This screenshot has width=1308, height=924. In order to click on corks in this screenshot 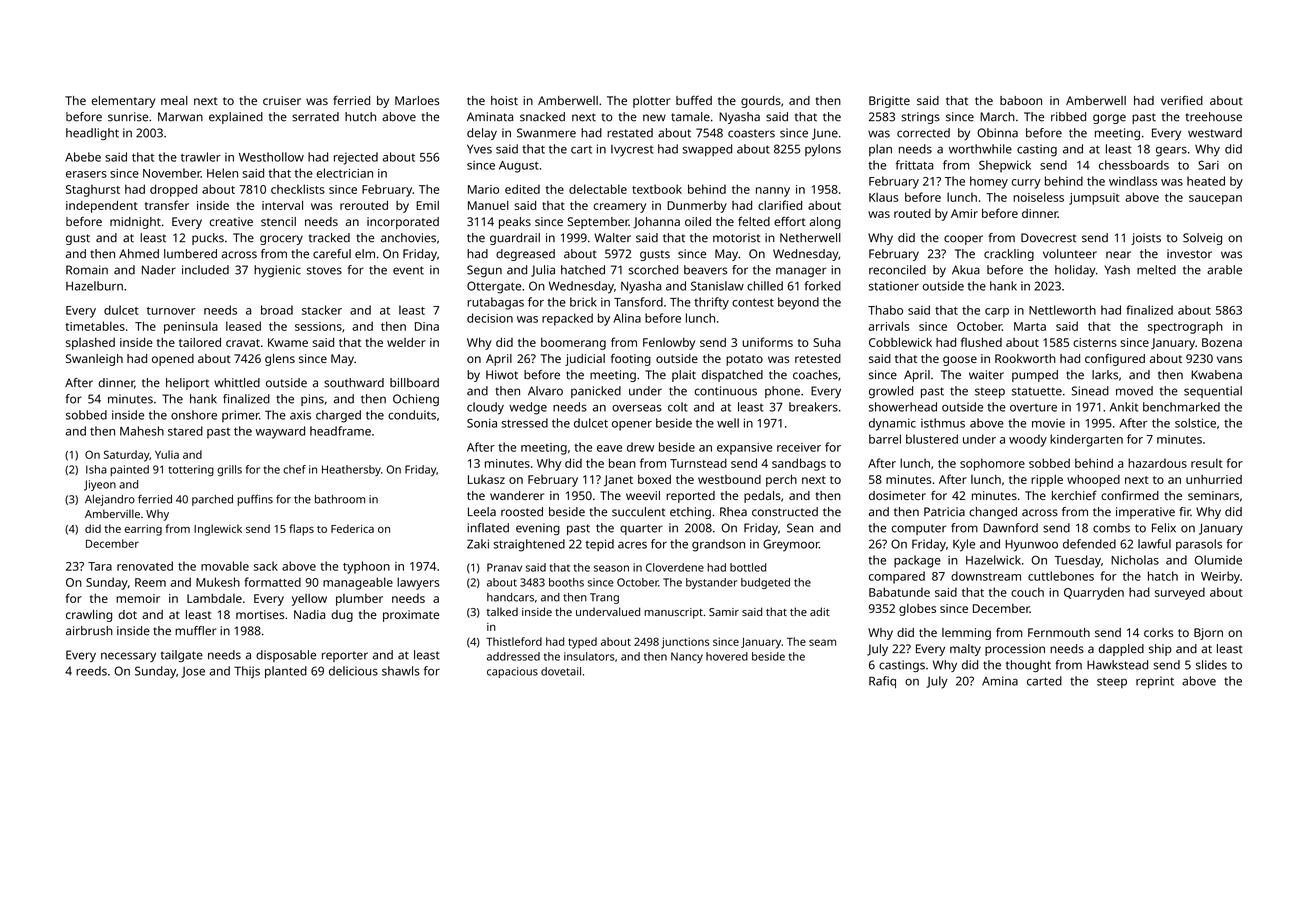, I will do `click(1158, 632)`.
